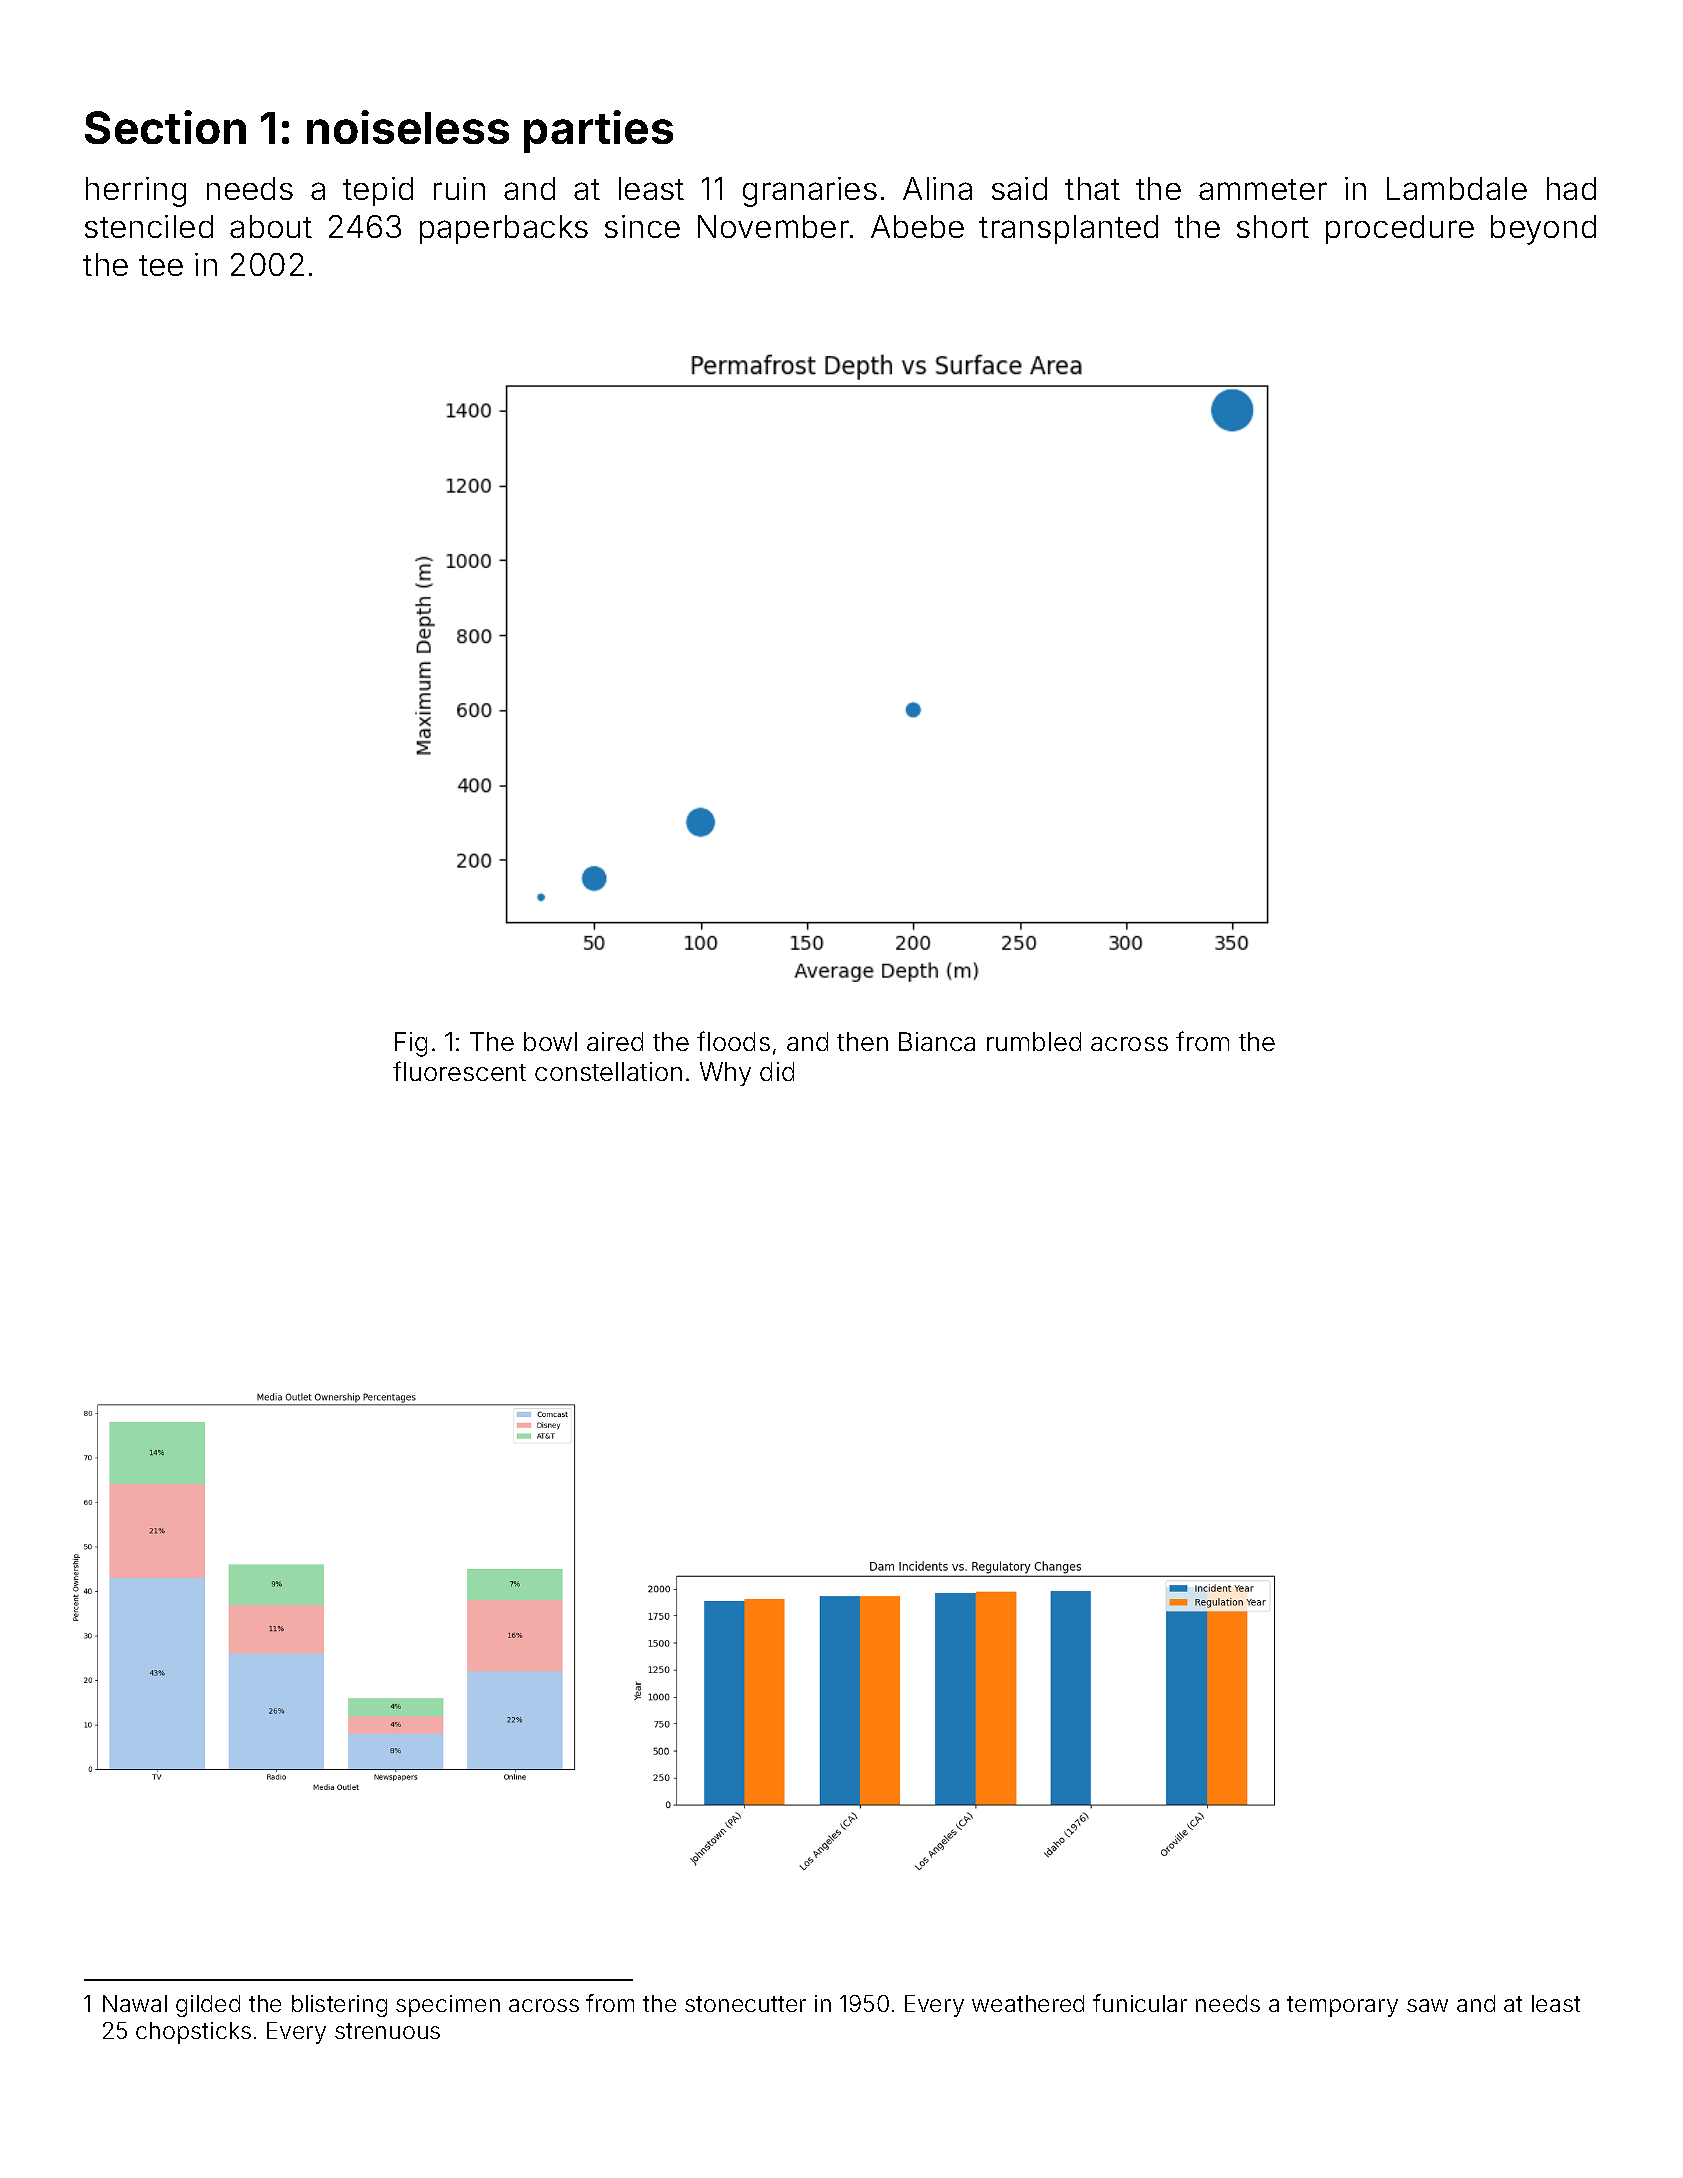  Describe the element at coordinates (1034, 1041) in the screenshot. I see `rumbled` at that location.
